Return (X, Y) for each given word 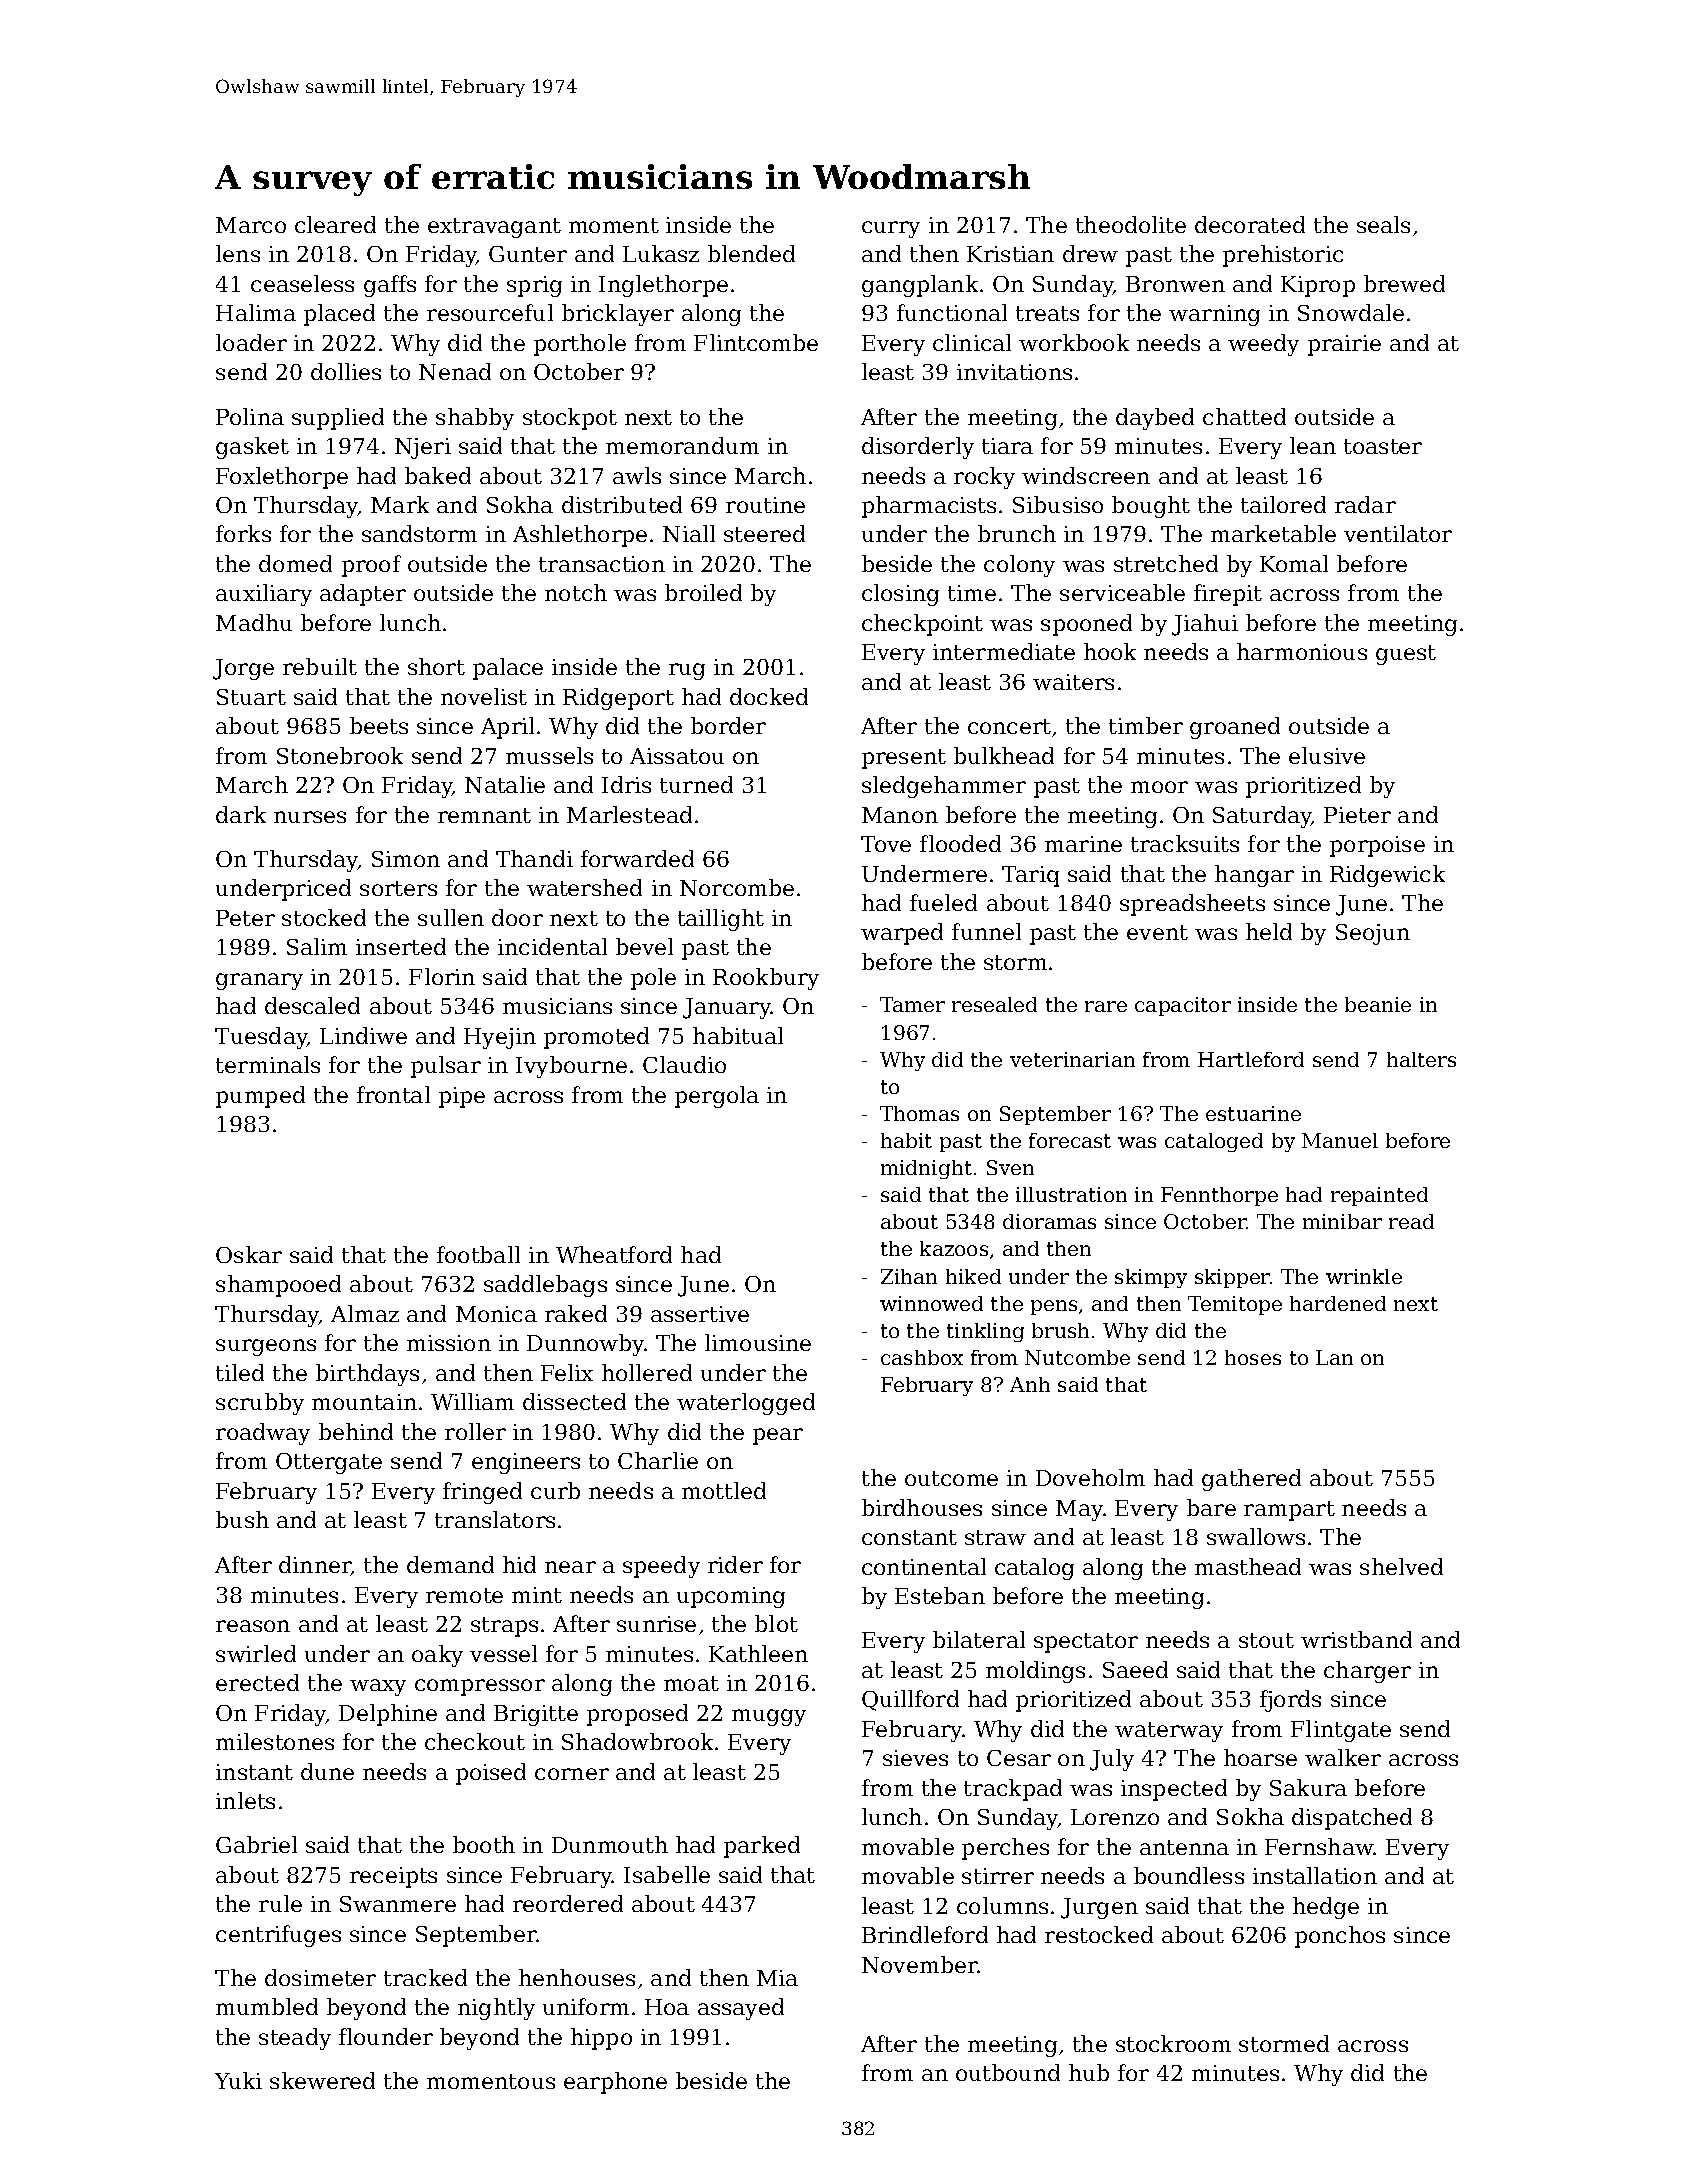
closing (900, 595)
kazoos (954, 1248)
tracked (425, 1977)
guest (1406, 655)
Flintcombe (756, 342)
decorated (1250, 224)
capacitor (1183, 1006)
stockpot (570, 419)
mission (449, 1343)
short (436, 666)
